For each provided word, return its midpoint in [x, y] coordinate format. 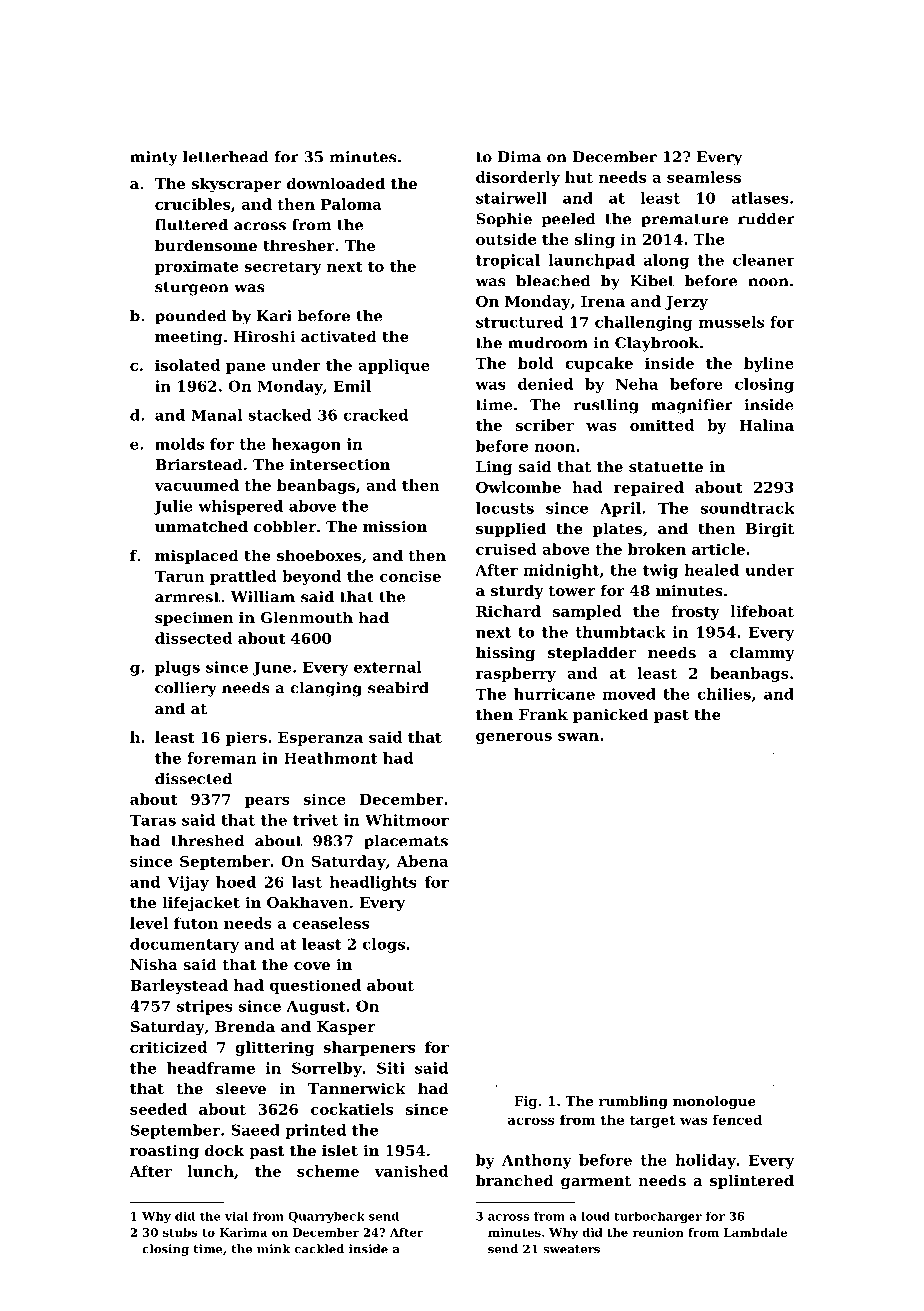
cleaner [763, 260]
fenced [737, 1119]
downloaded [336, 183]
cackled [319, 1249]
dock [225, 1150]
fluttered [191, 225]
